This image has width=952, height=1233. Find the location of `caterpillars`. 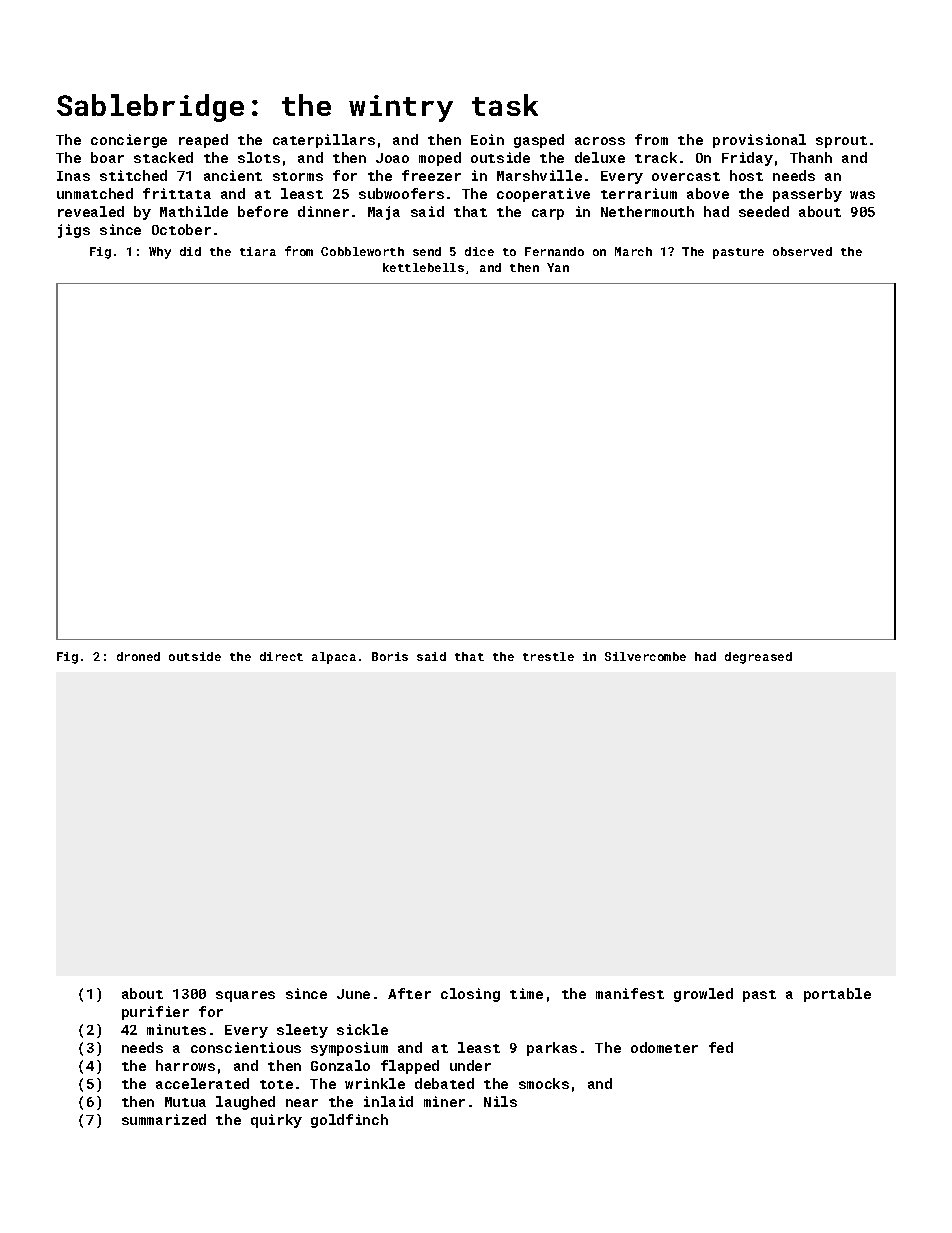

caterpillars is located at coordinates (324, 141).
